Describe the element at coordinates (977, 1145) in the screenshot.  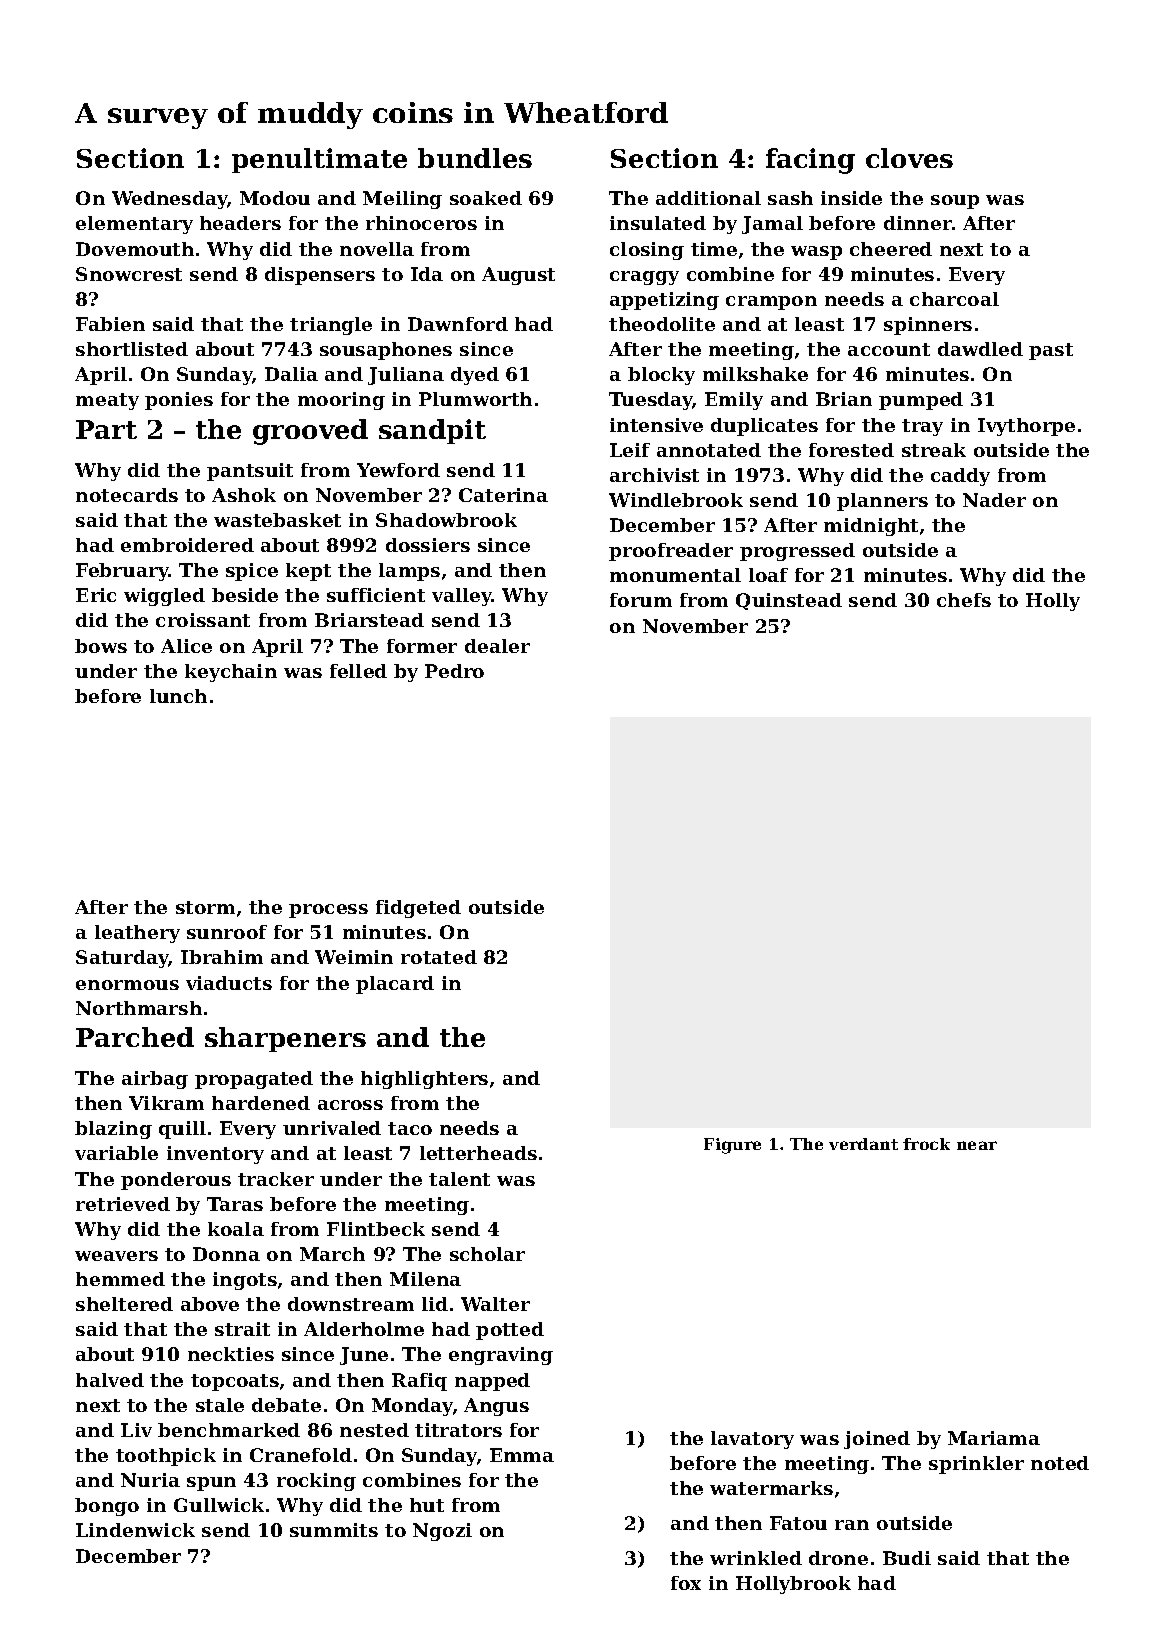
I see `near` at that location.
